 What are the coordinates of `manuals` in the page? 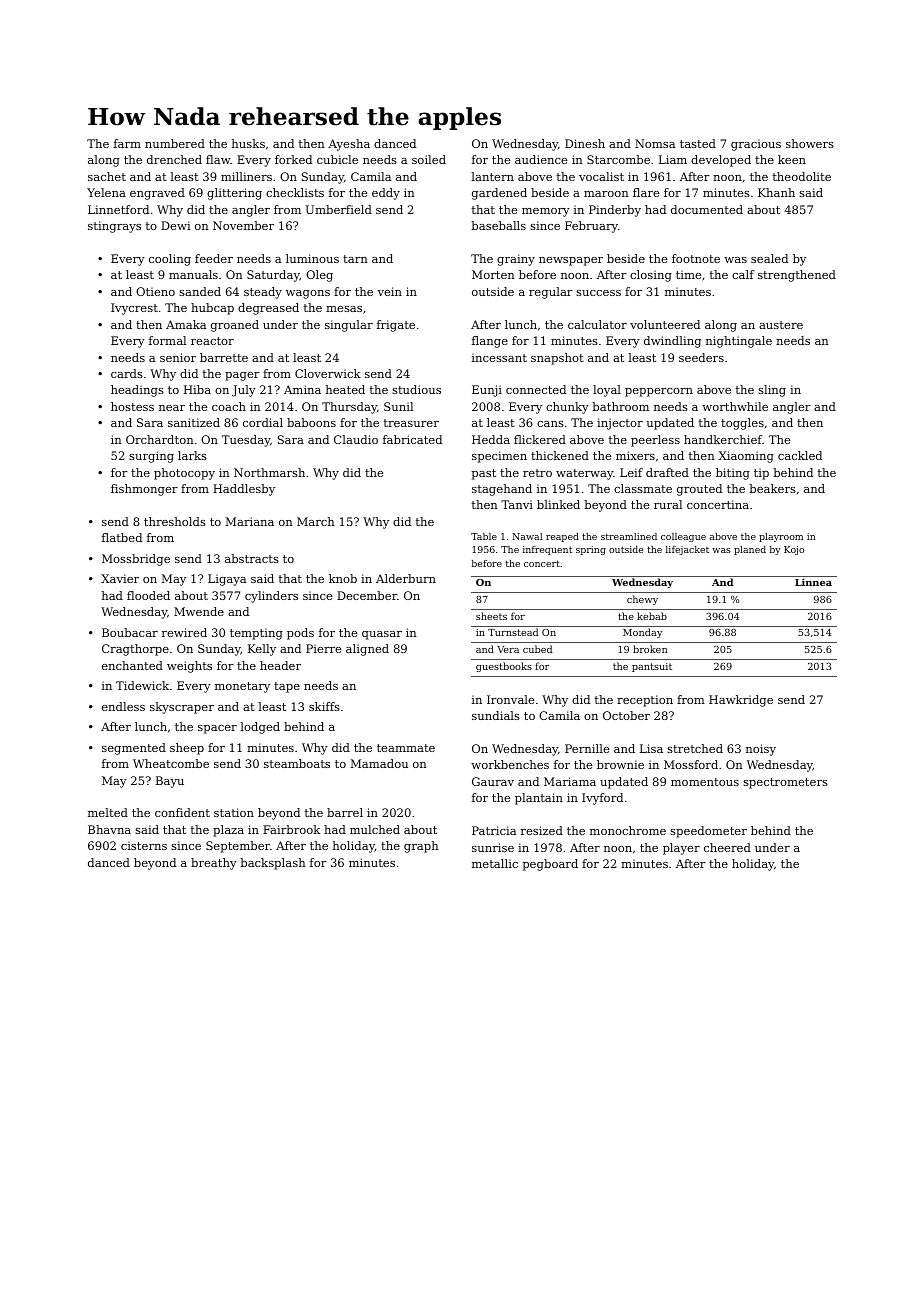 It's located at (193, 274).
